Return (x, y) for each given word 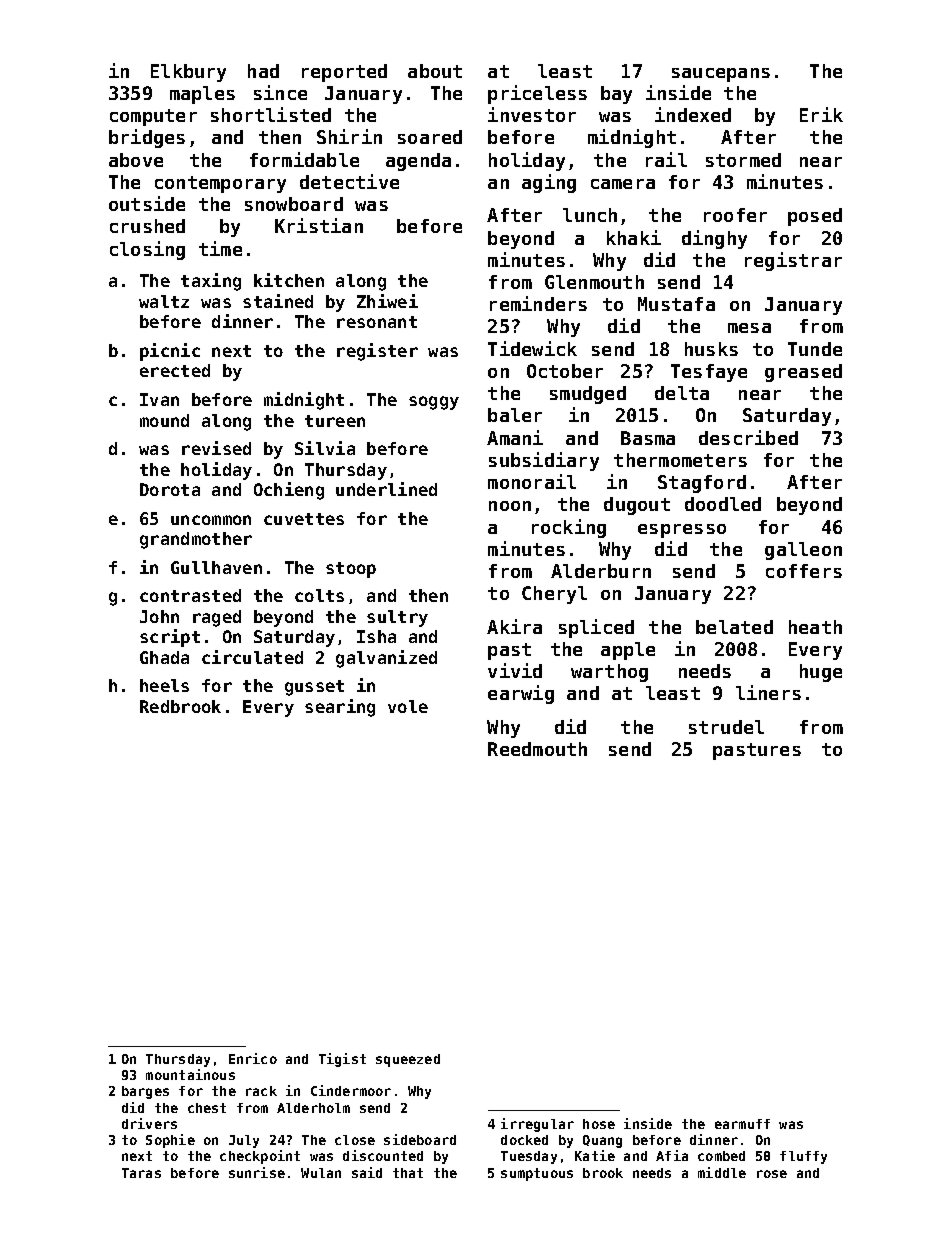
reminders (538, 303)
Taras (141, 1173)
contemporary (220, 184)
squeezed (408, 1060)
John (159, 616)
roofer (735, 215)
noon (510, 506)
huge (821, 673)
